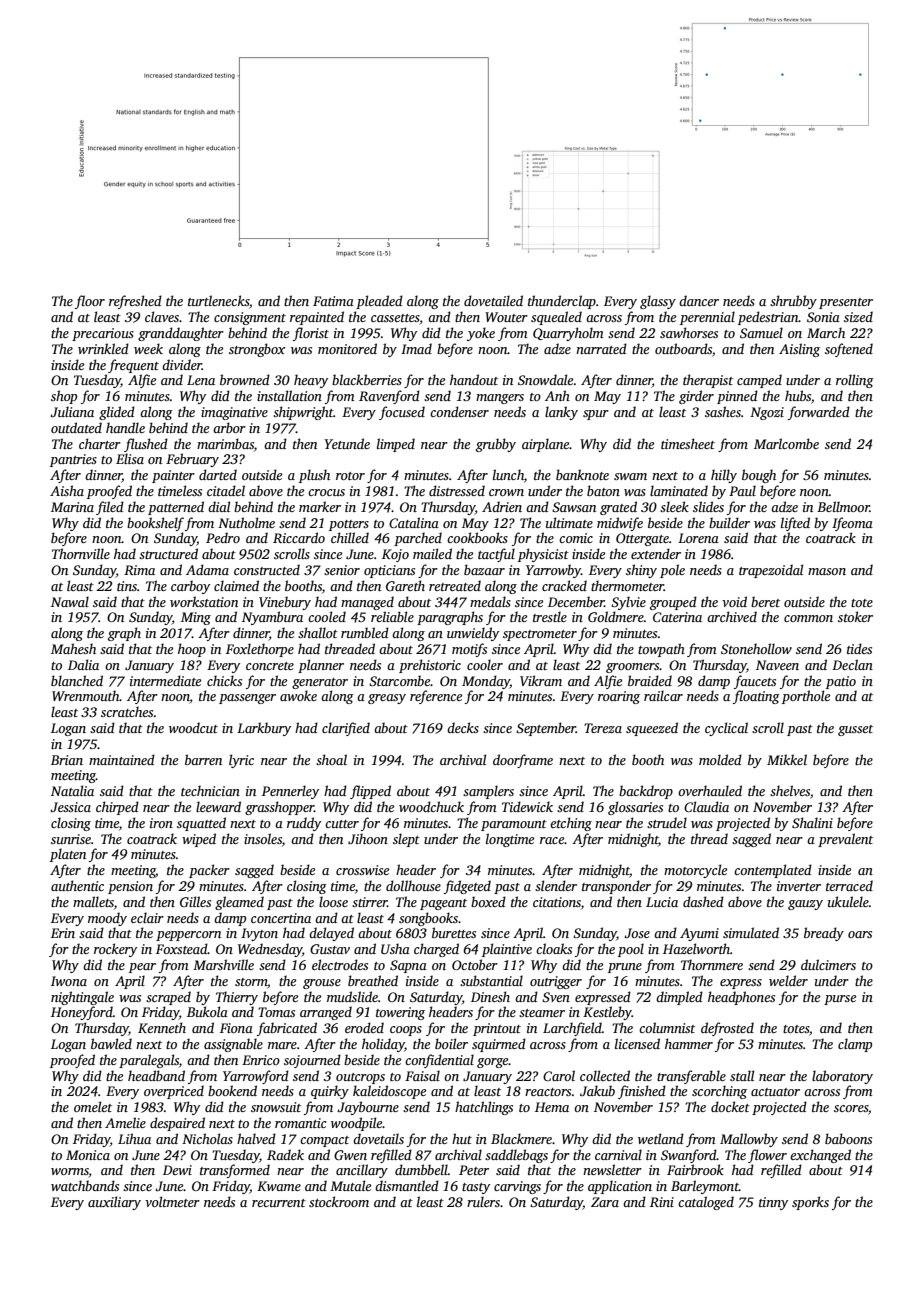  I want to click on assignable, so click(233, 1045).
